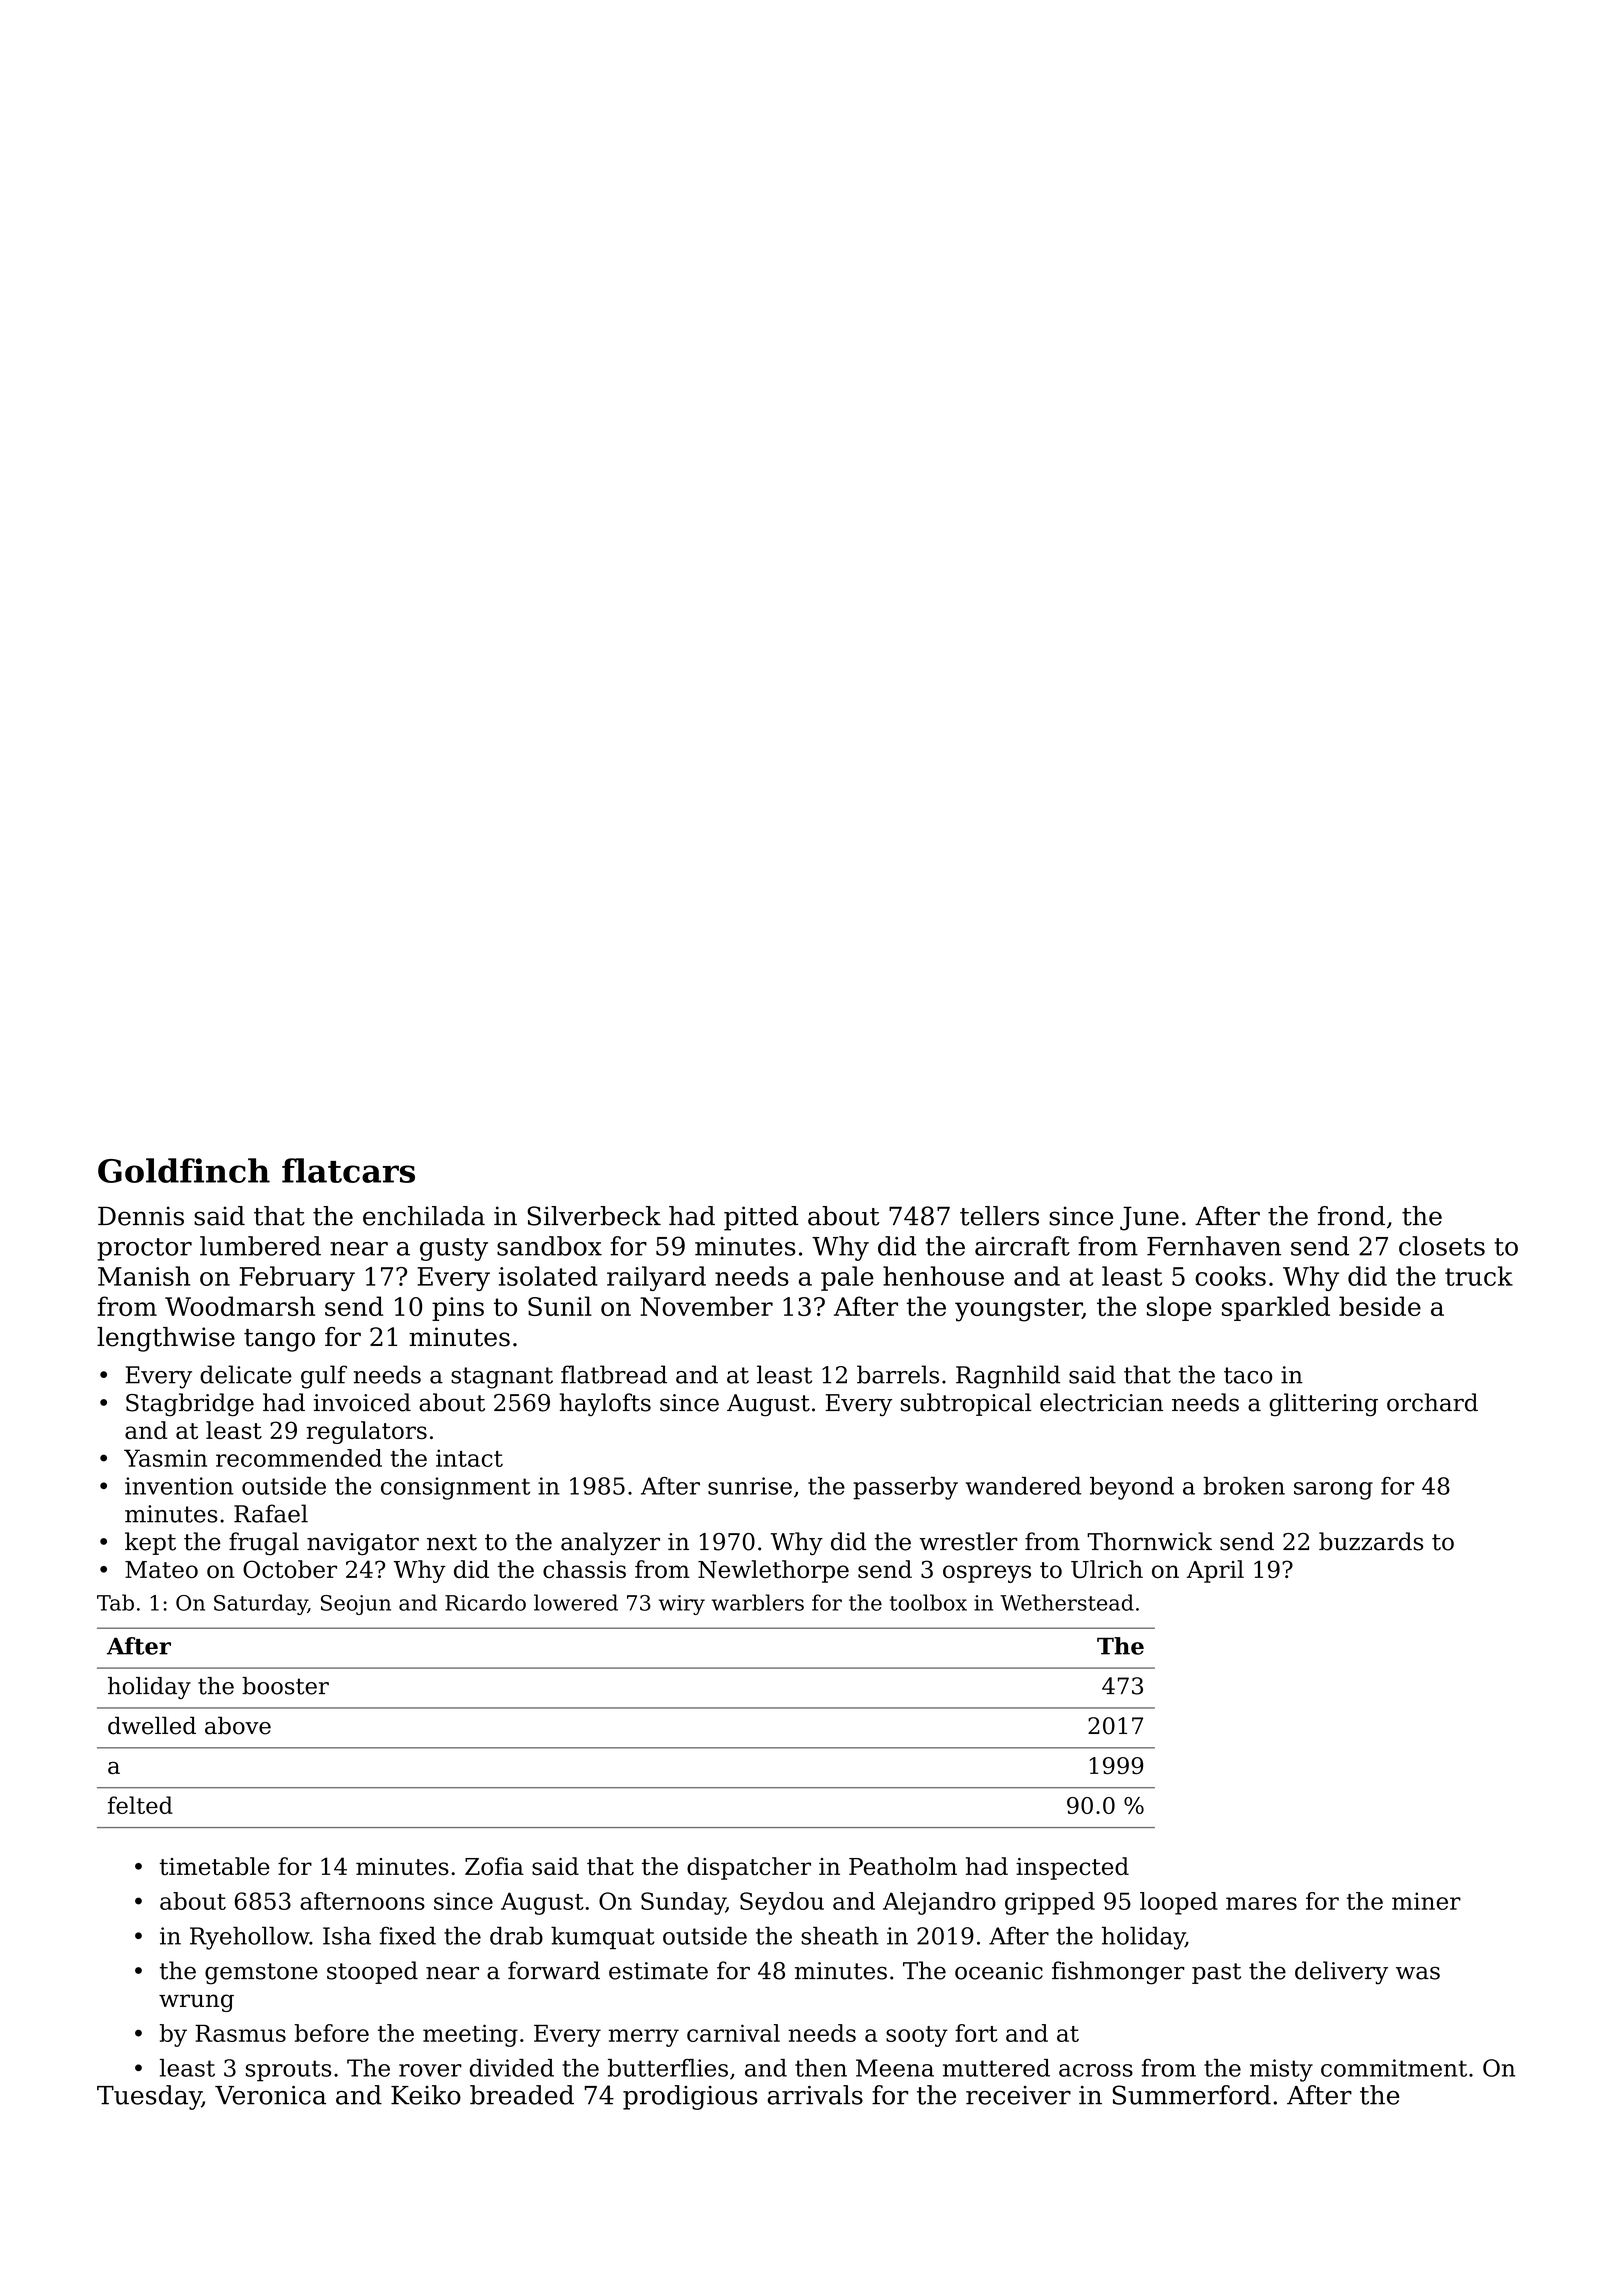  What do you see at coordinates (348, 1170) in the image?
I see `flatcars` at bounding box center [348, 1170].
